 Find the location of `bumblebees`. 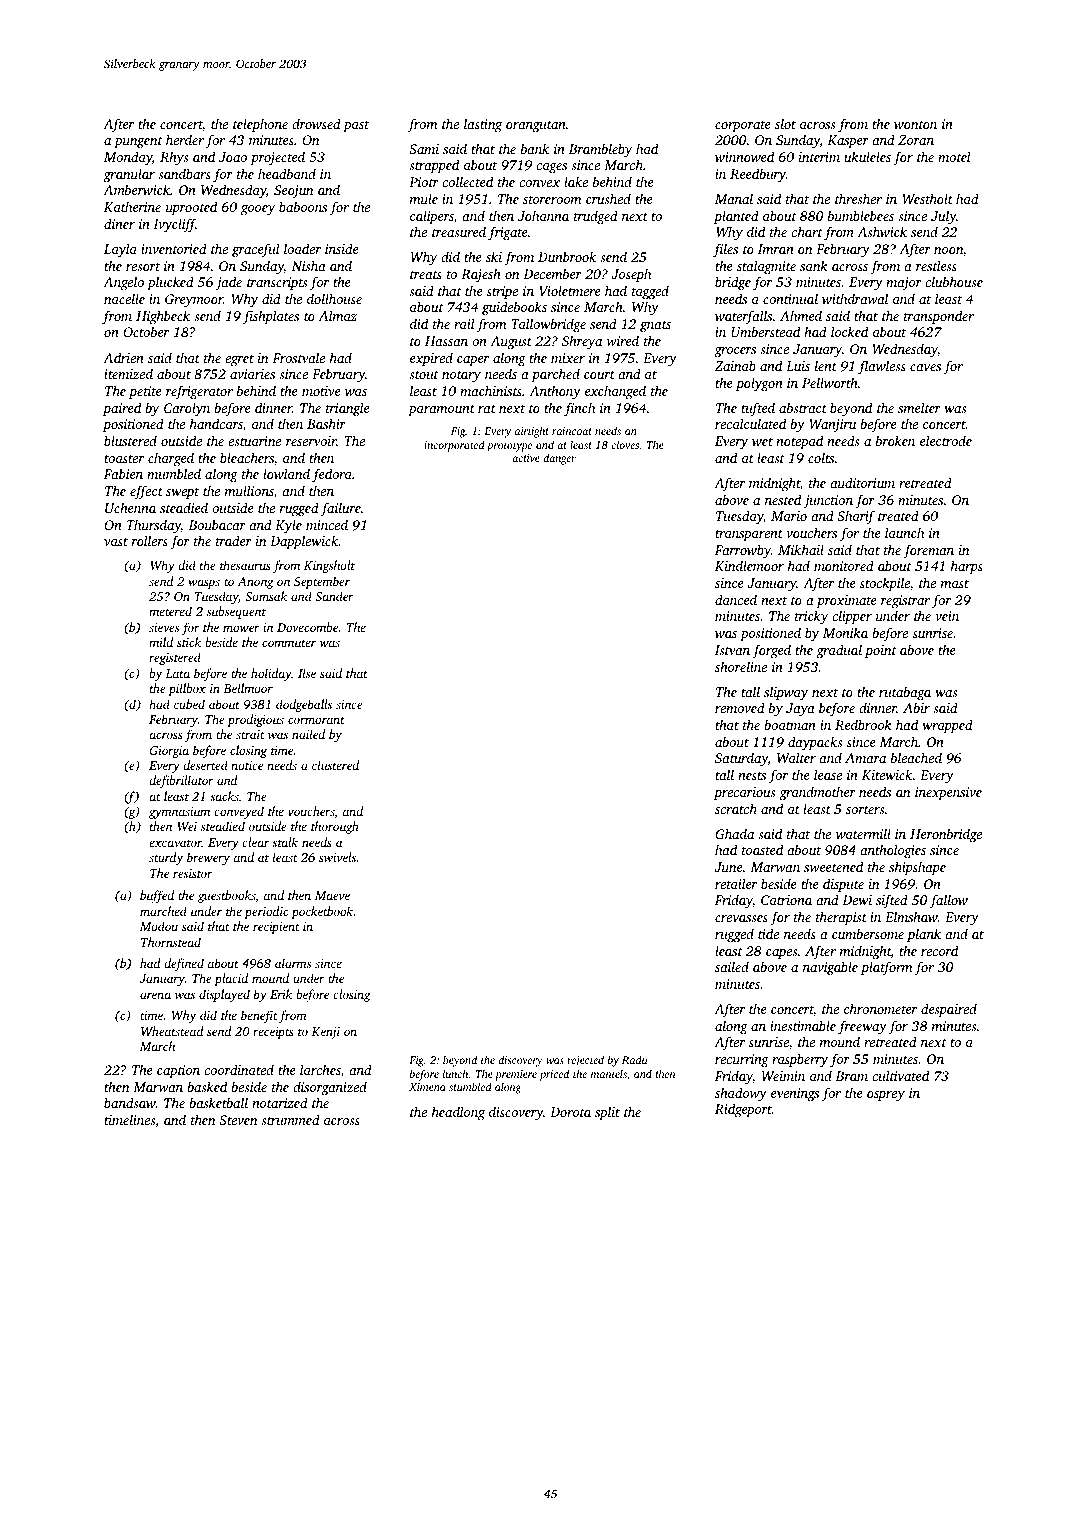

bumblebees is located at coordinates (861, 215).
